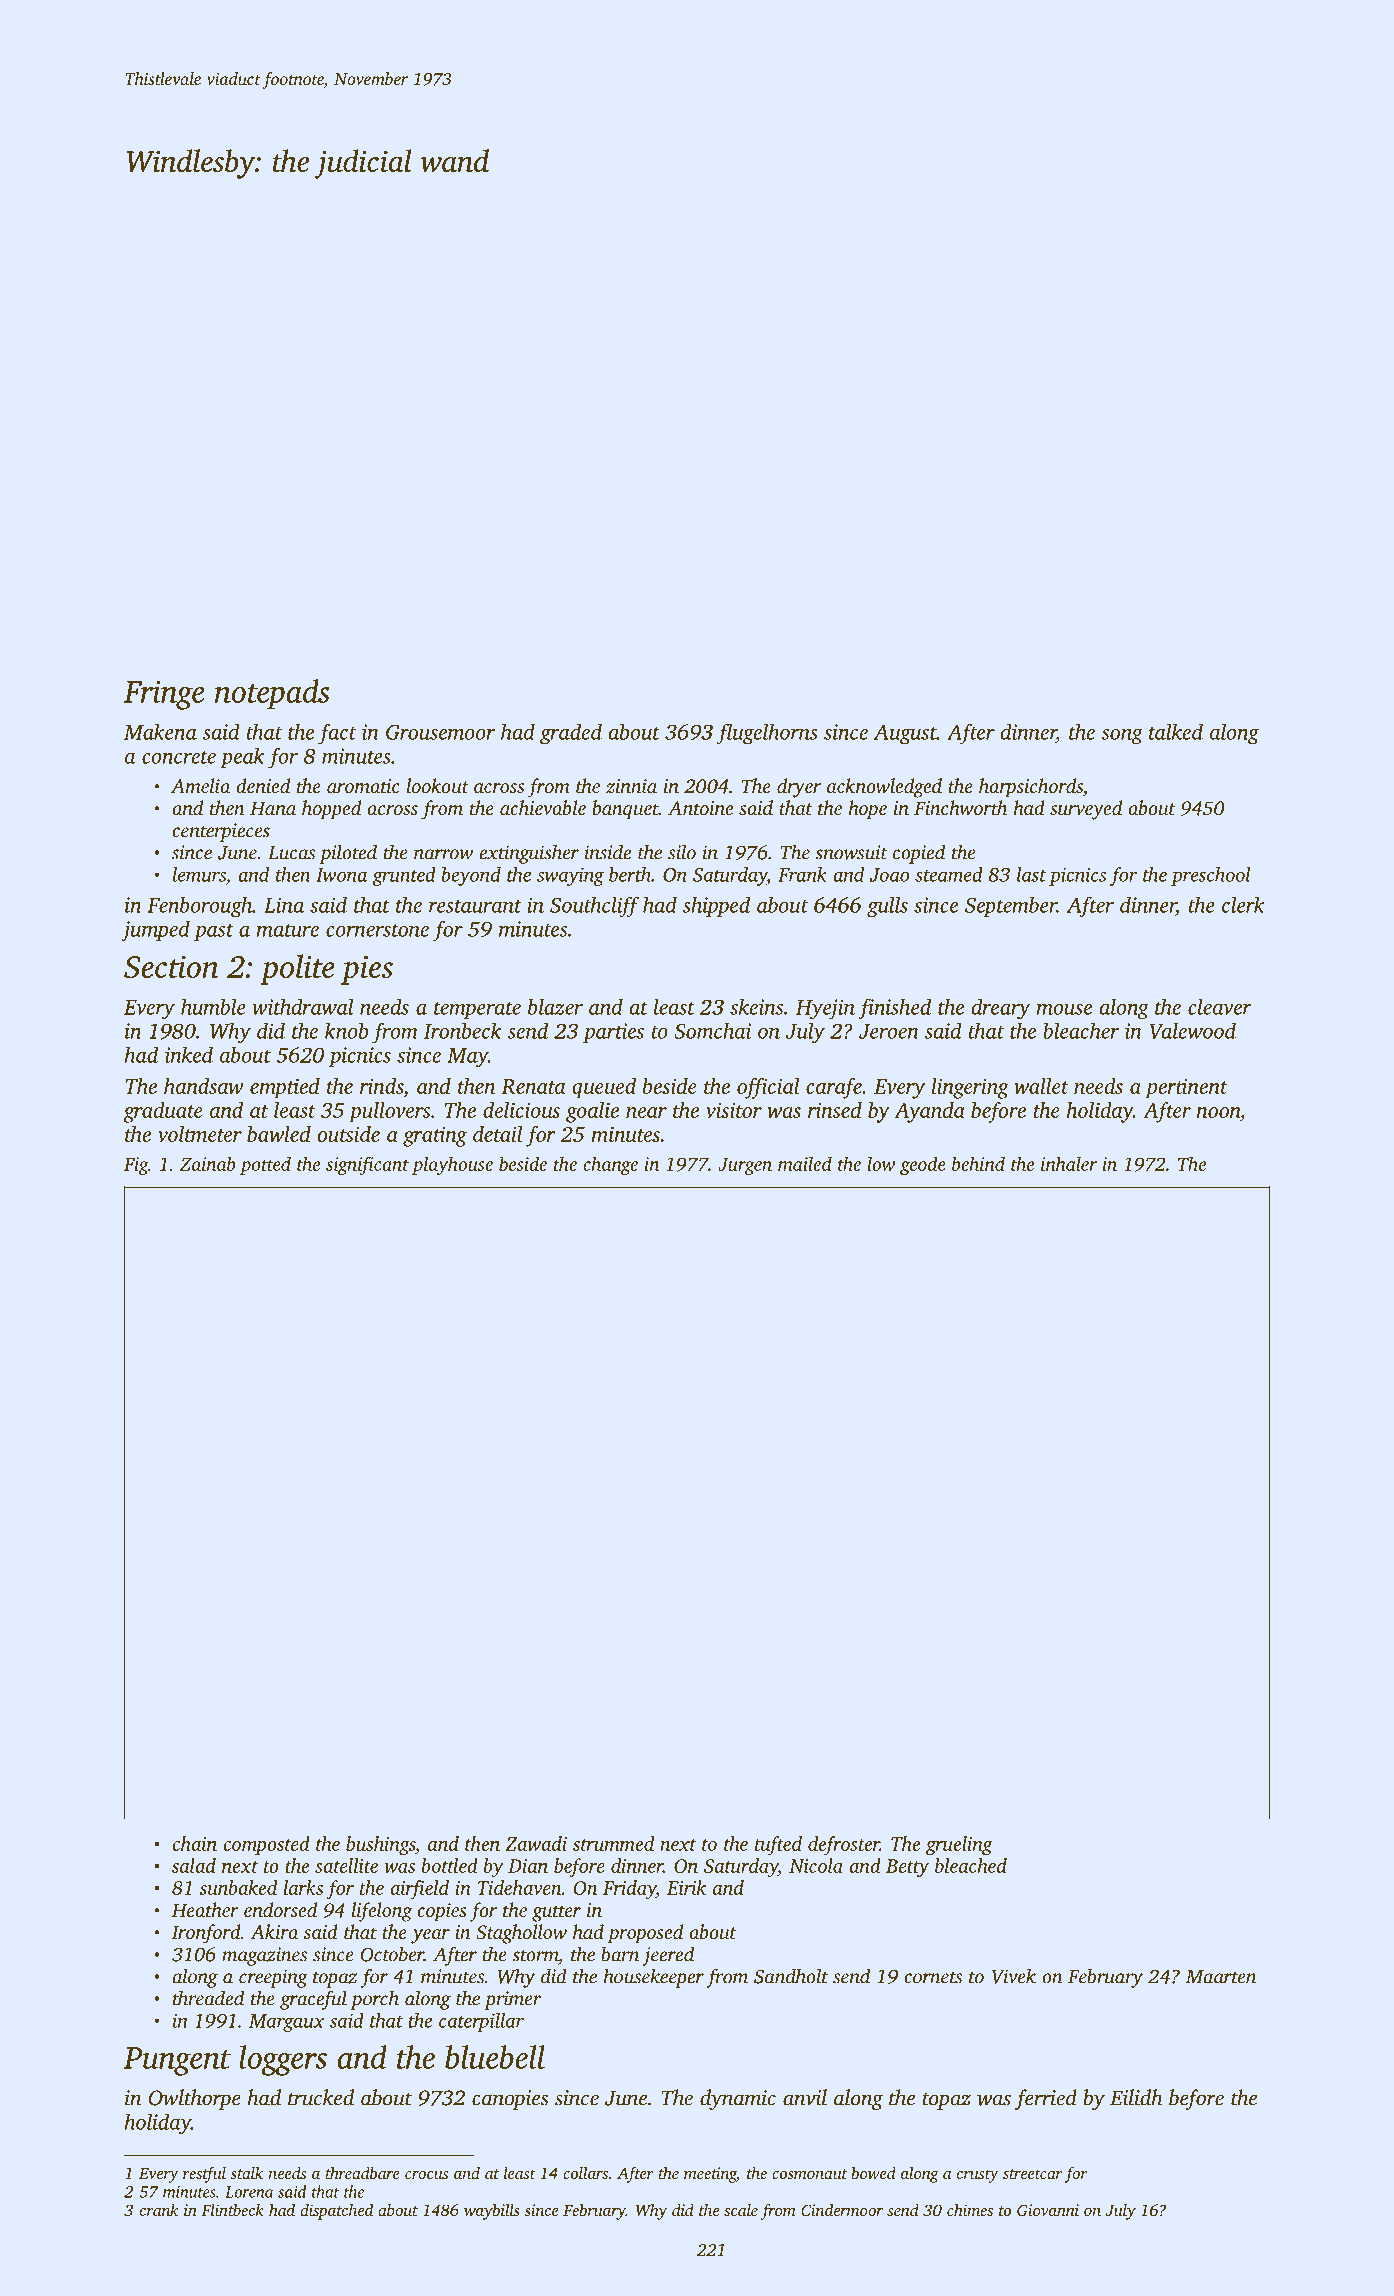  Describe the element at coordinates (1221, 1977) in the screenshot. I see `Maarten` at that location.
